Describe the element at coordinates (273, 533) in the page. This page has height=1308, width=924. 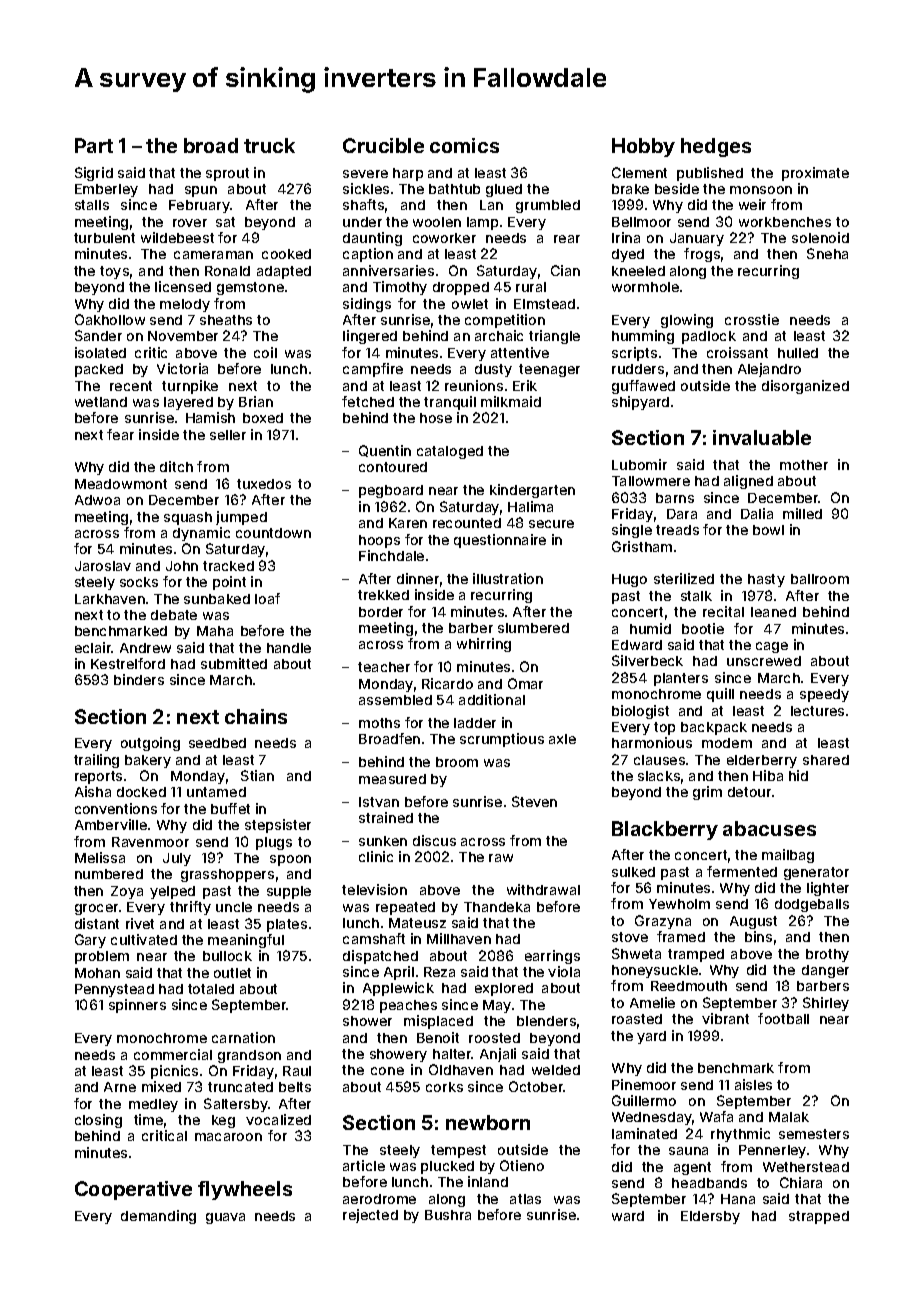
I see `countdown` at that location.
